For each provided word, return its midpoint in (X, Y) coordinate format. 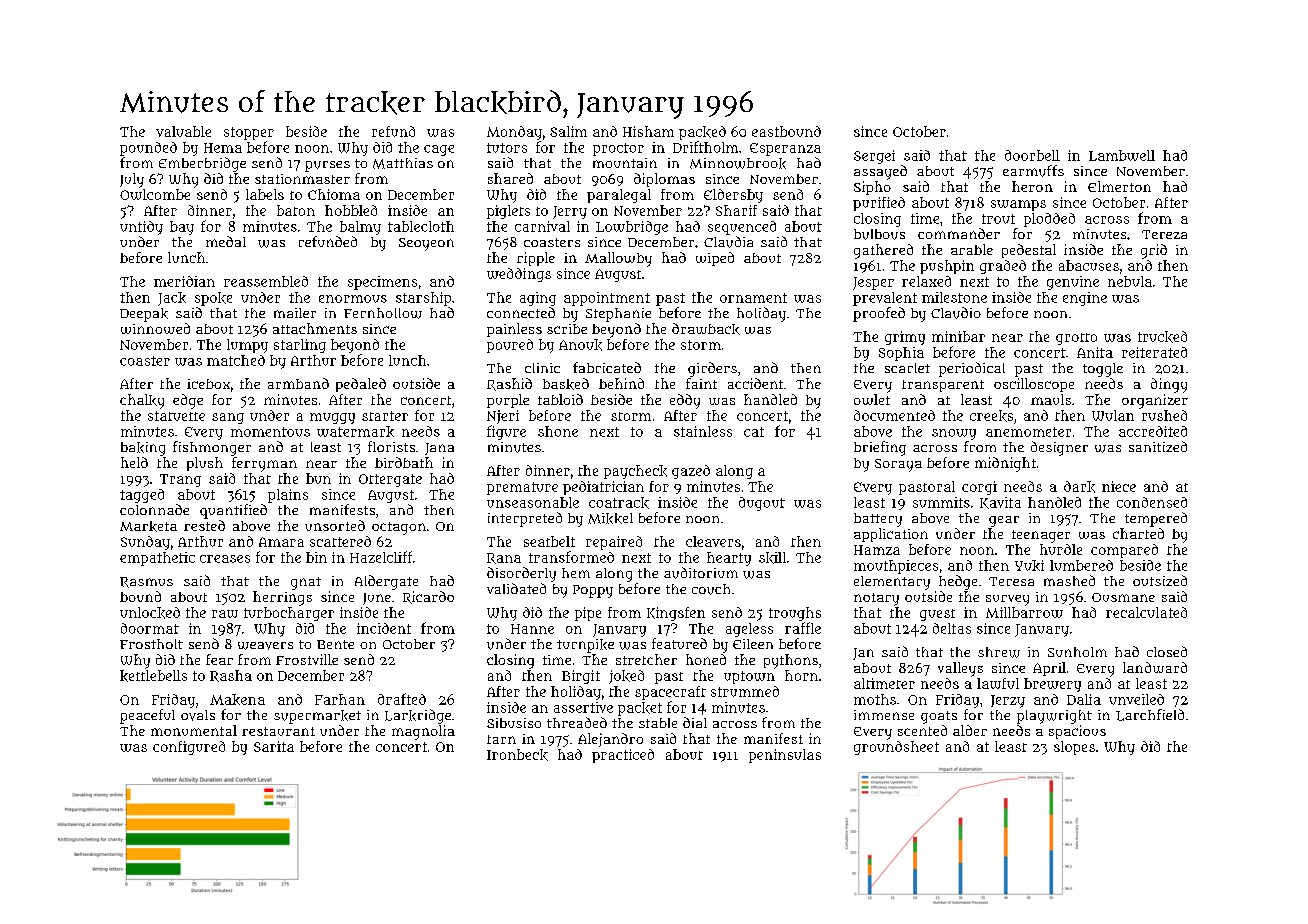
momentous (270, 432)
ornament (753, 298)
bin (316, 557)
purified (879, 204)
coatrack (619, 503)
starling (300, 346)
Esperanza (785, 149)
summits (941, 502)
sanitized (1158, 446)
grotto (1076, 339)
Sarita (274, 746)
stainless (703, 431)
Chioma (334, 194)
